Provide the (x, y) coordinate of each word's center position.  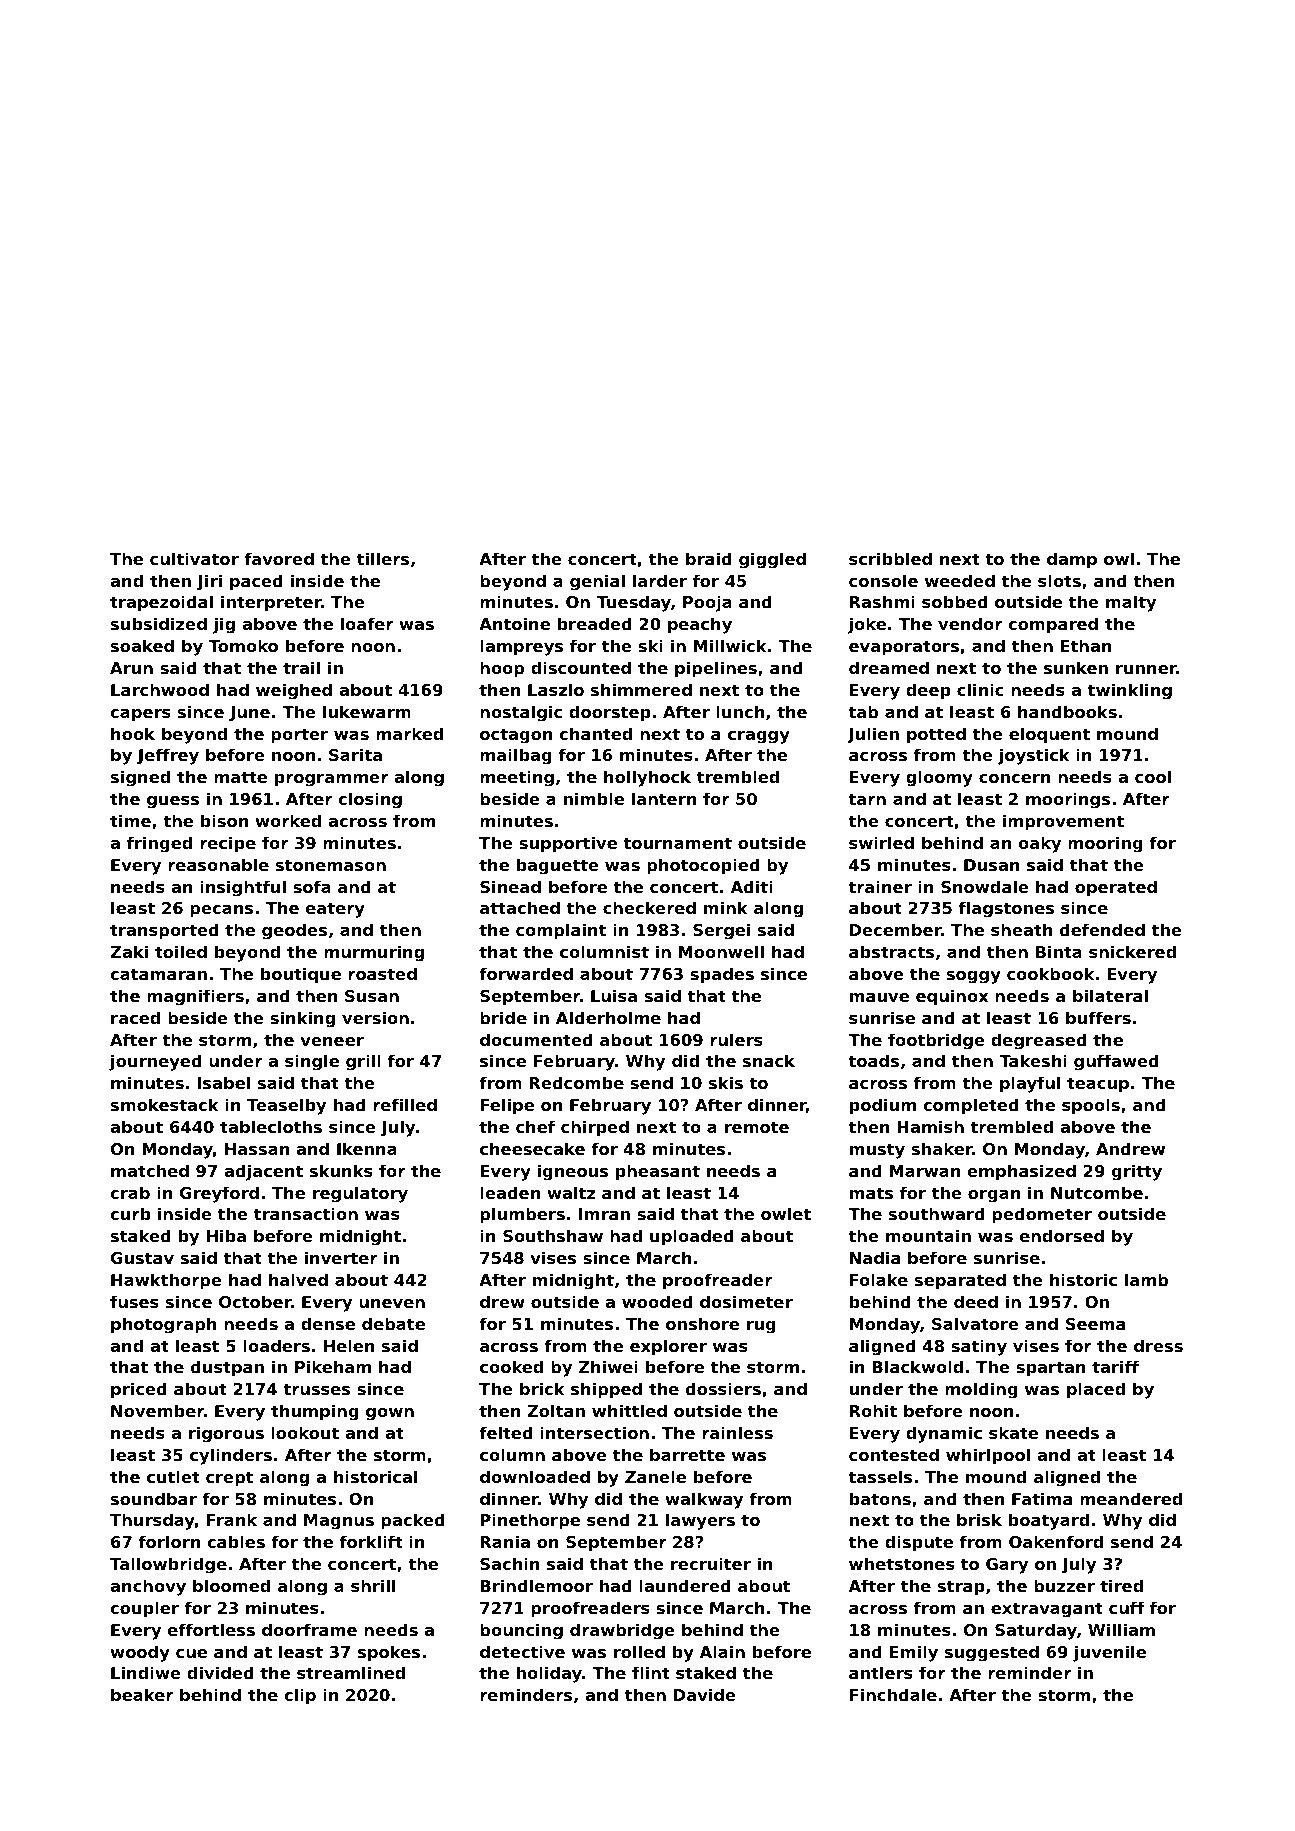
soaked (142, 645)
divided (220, 1672)
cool (1153, 776)
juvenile (1109, 1653)
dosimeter (746, 1301)
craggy (759, 737)
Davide (705, 1694)
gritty (1137, 1172)
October (255, 1301)
